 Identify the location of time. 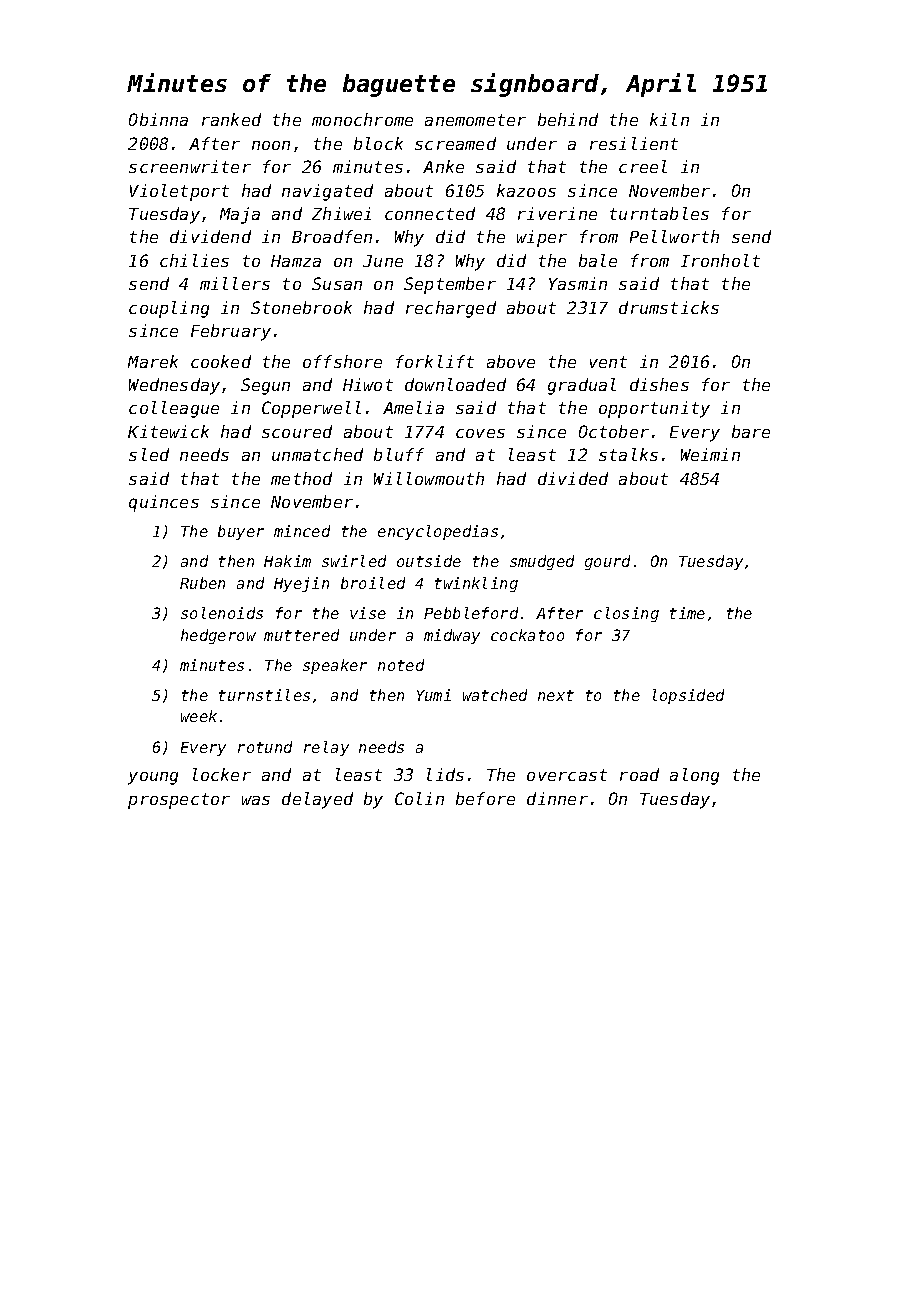
(687, 613).
